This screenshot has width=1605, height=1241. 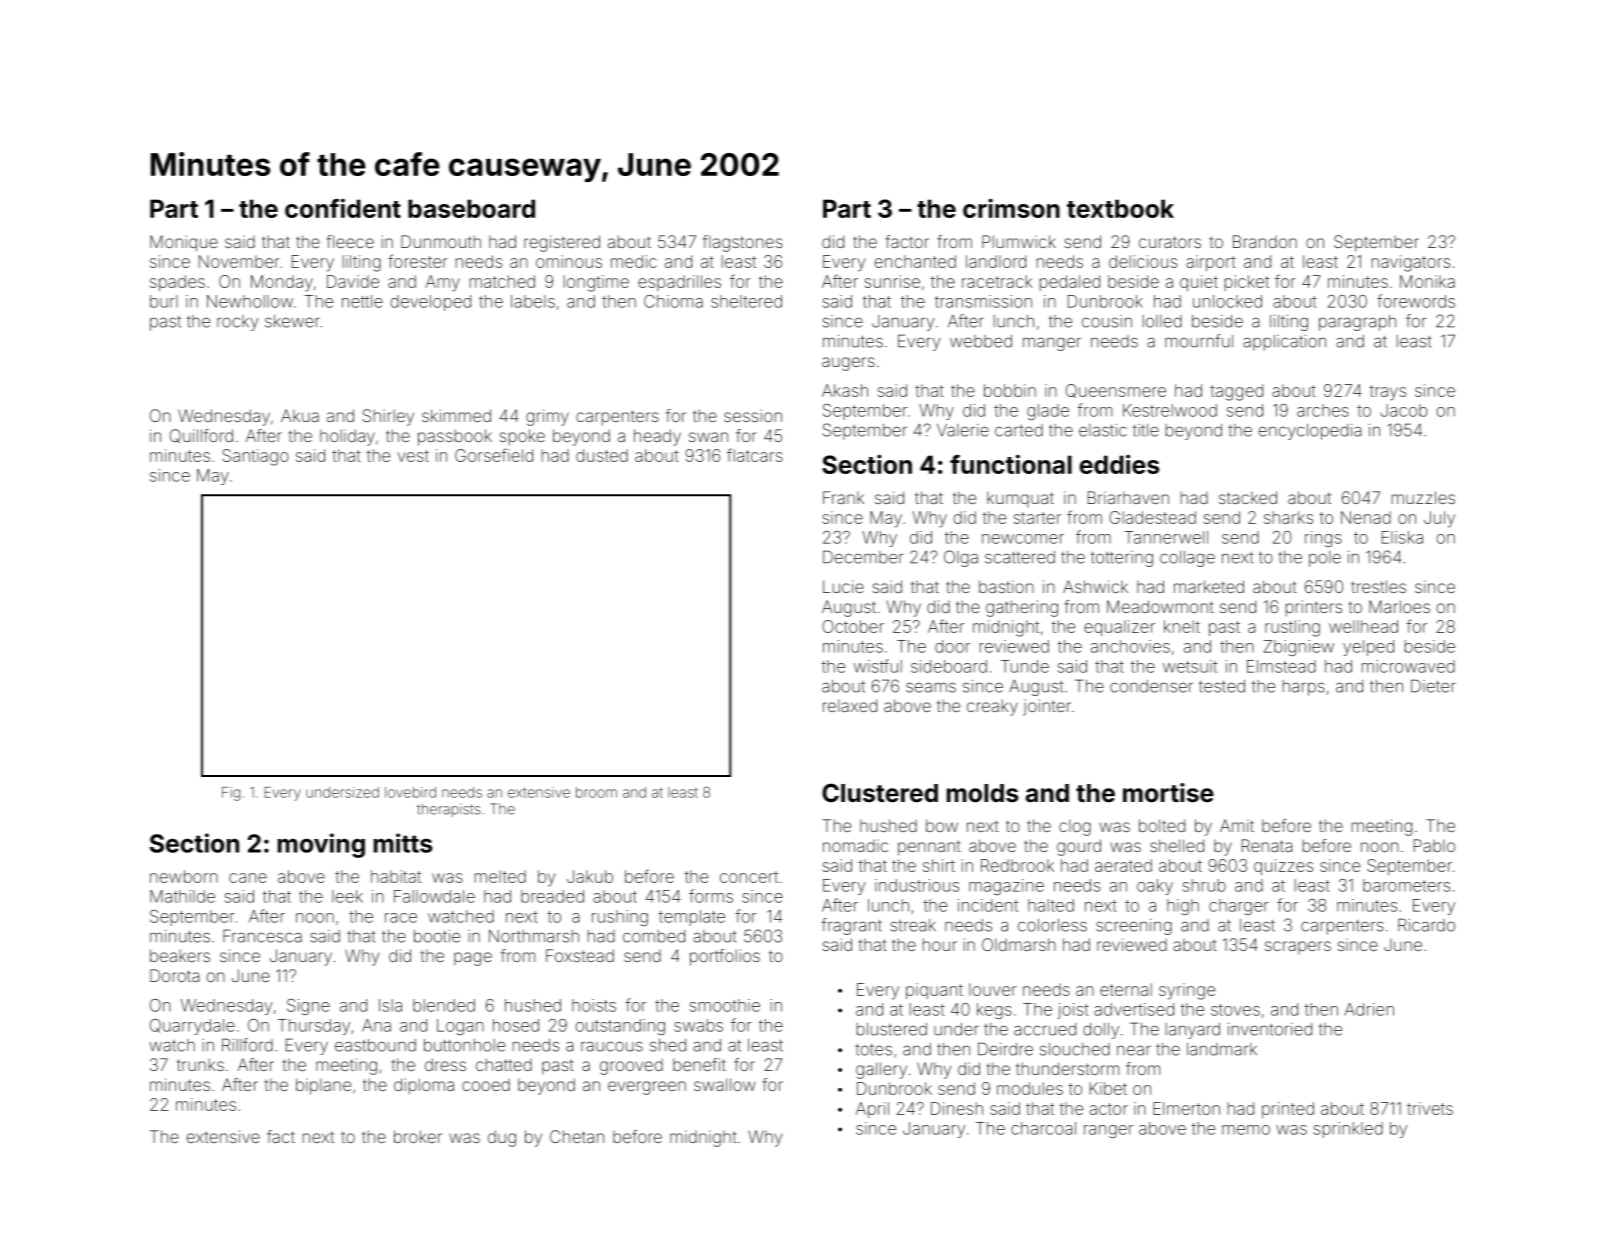 I want to click on Quillford, so click(x=201, y=436).
